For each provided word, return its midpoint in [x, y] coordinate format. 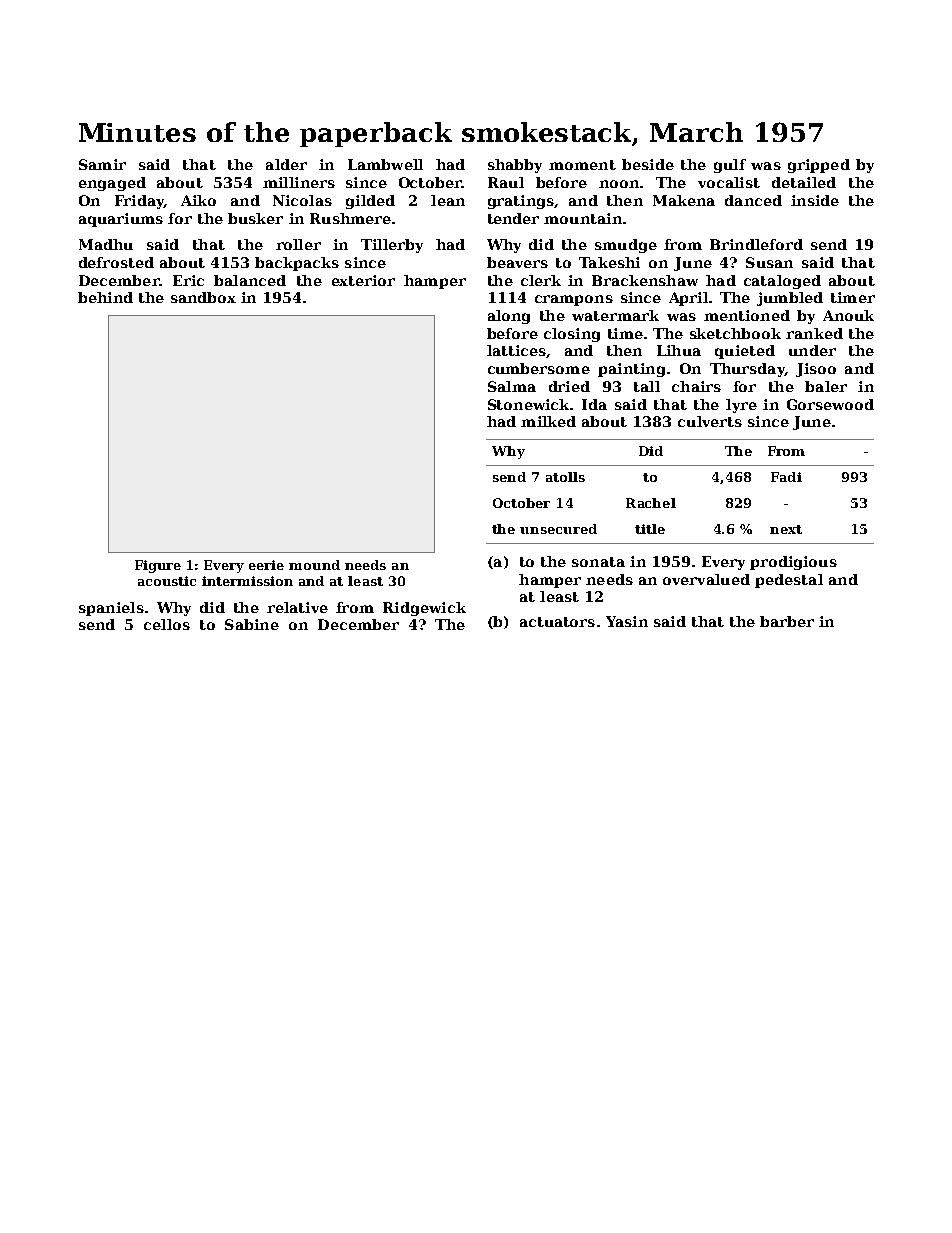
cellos [167, 624]
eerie [266, 565]
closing [572, 335]
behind [105, 297]
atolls [565, 477]
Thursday [747, 370]
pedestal [789, 581]
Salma [512, 386]
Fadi [786, 477]
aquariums [121, 220]
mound [314, 565]
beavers [517, 262]
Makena [684, 200]
